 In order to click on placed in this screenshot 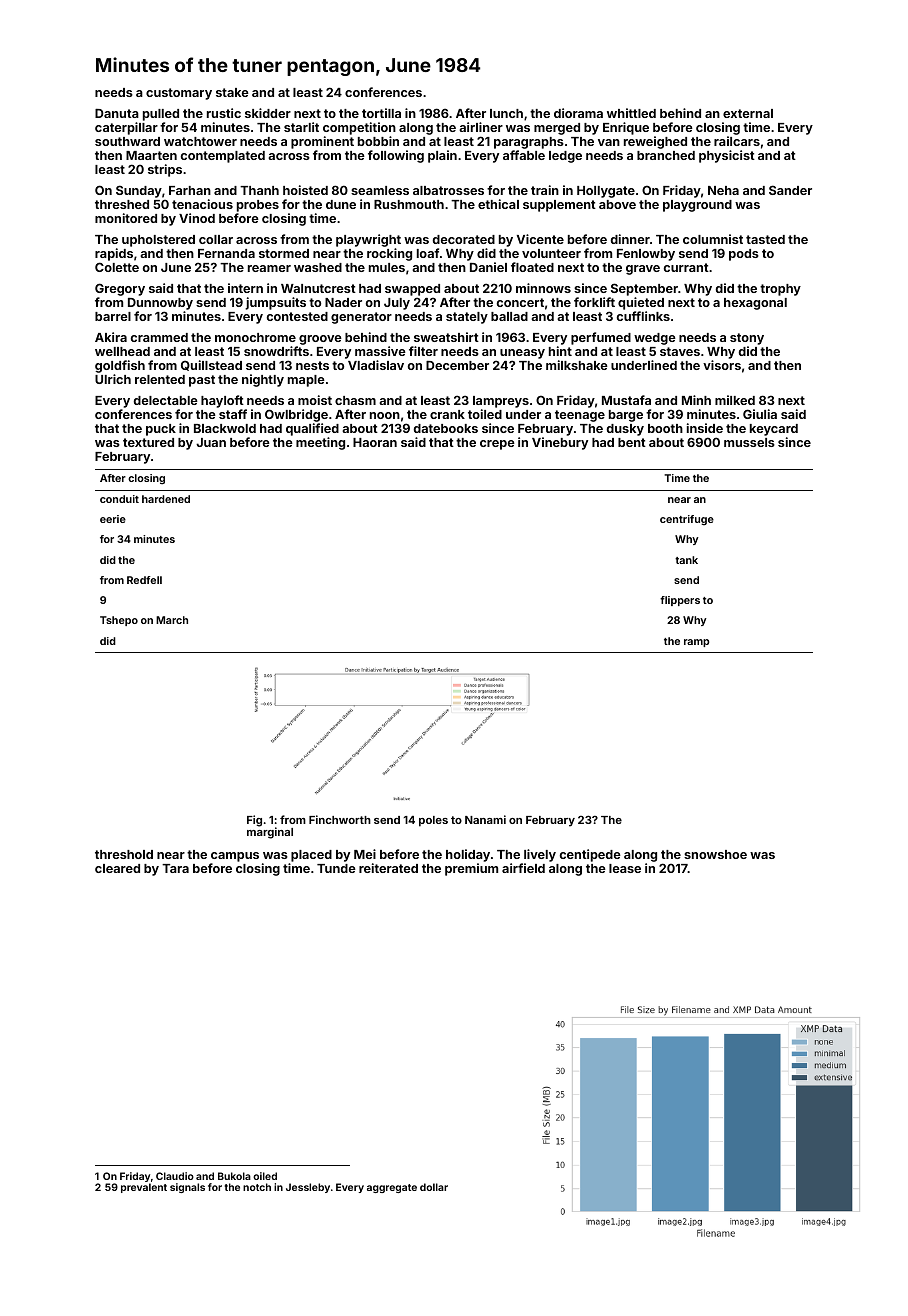, I will do `click(311, 856)`.
